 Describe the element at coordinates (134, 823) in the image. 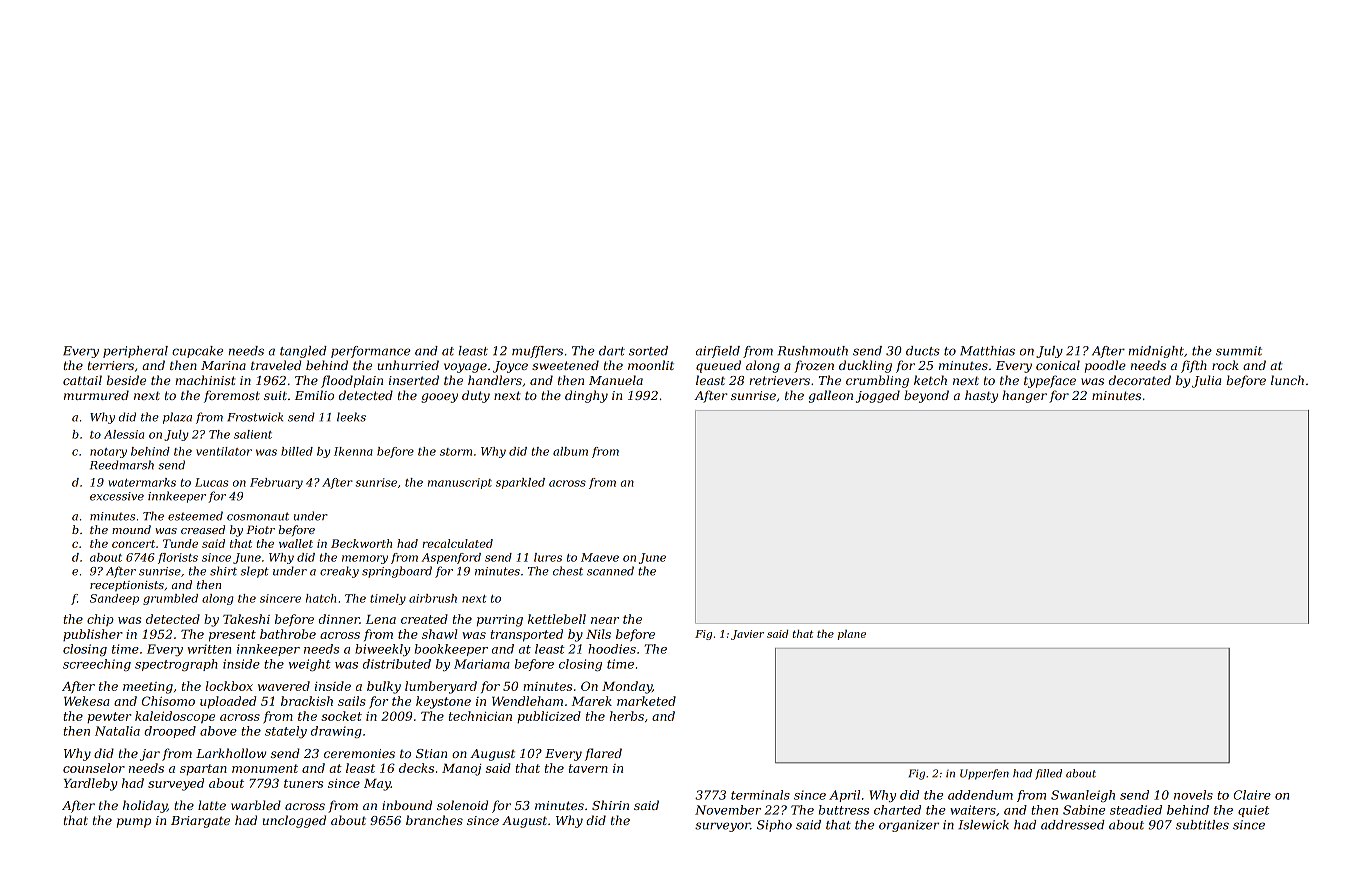

I see `pump` at that location.
